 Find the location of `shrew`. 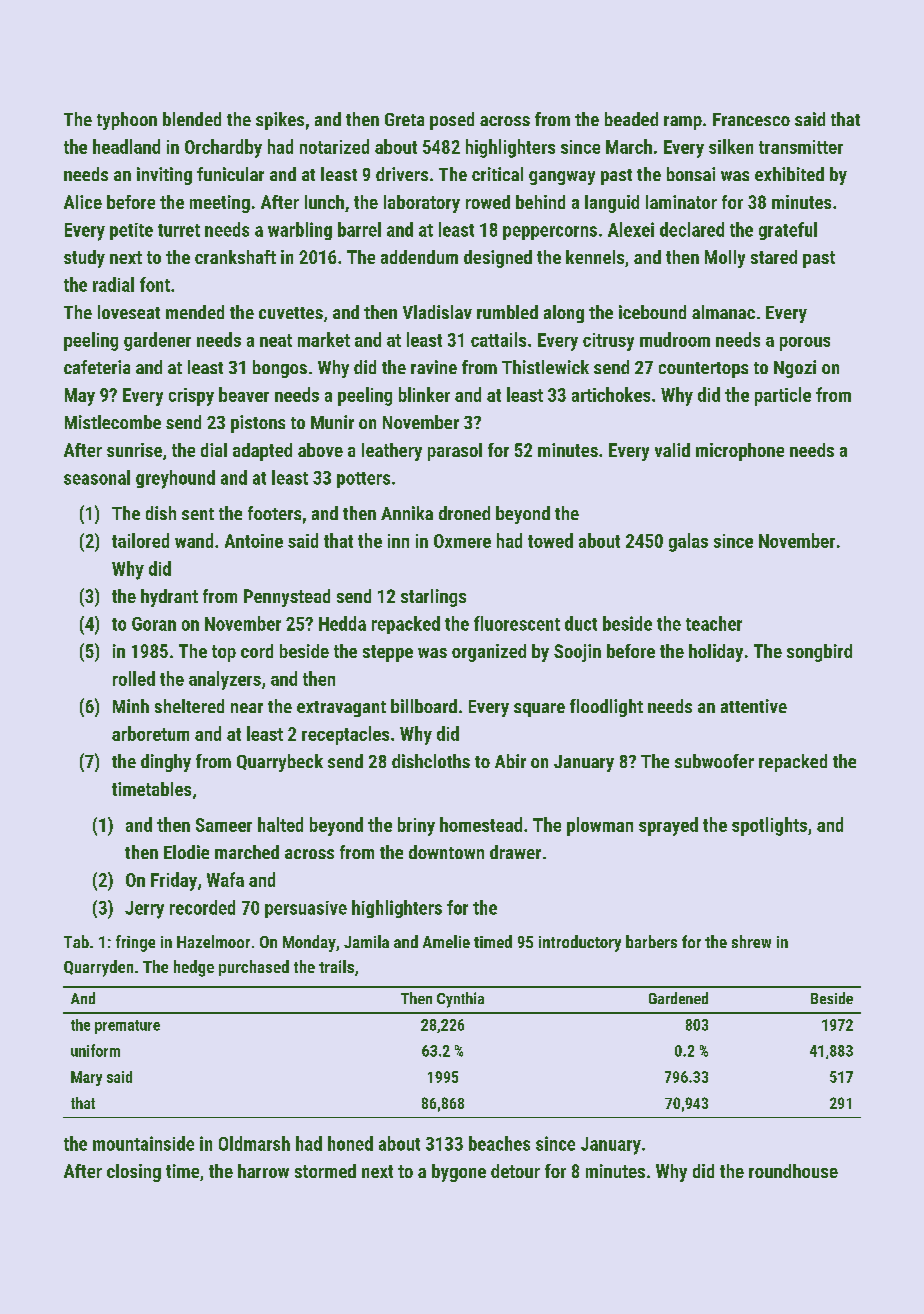

shrew is located at coordinates (751, 941).
